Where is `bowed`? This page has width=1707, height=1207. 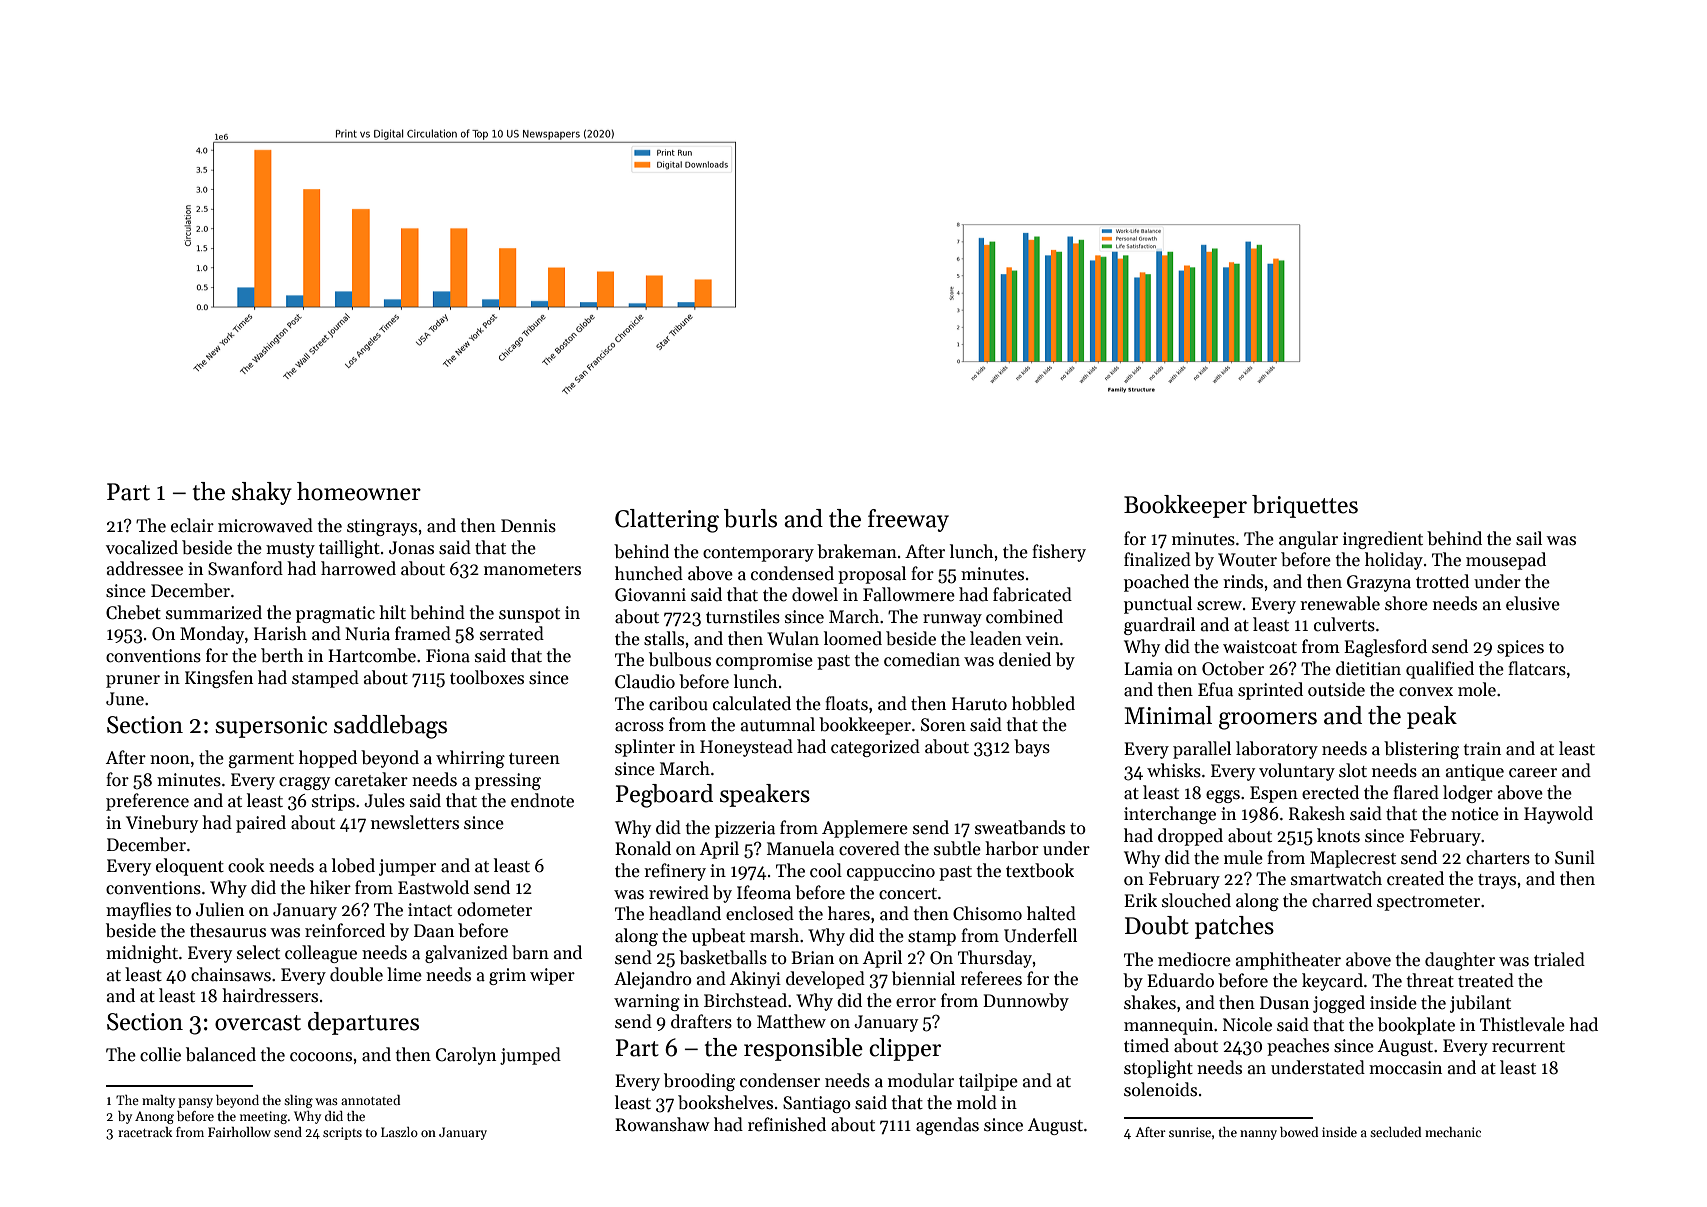
bowed is located at coordinates (1299, 1132).
